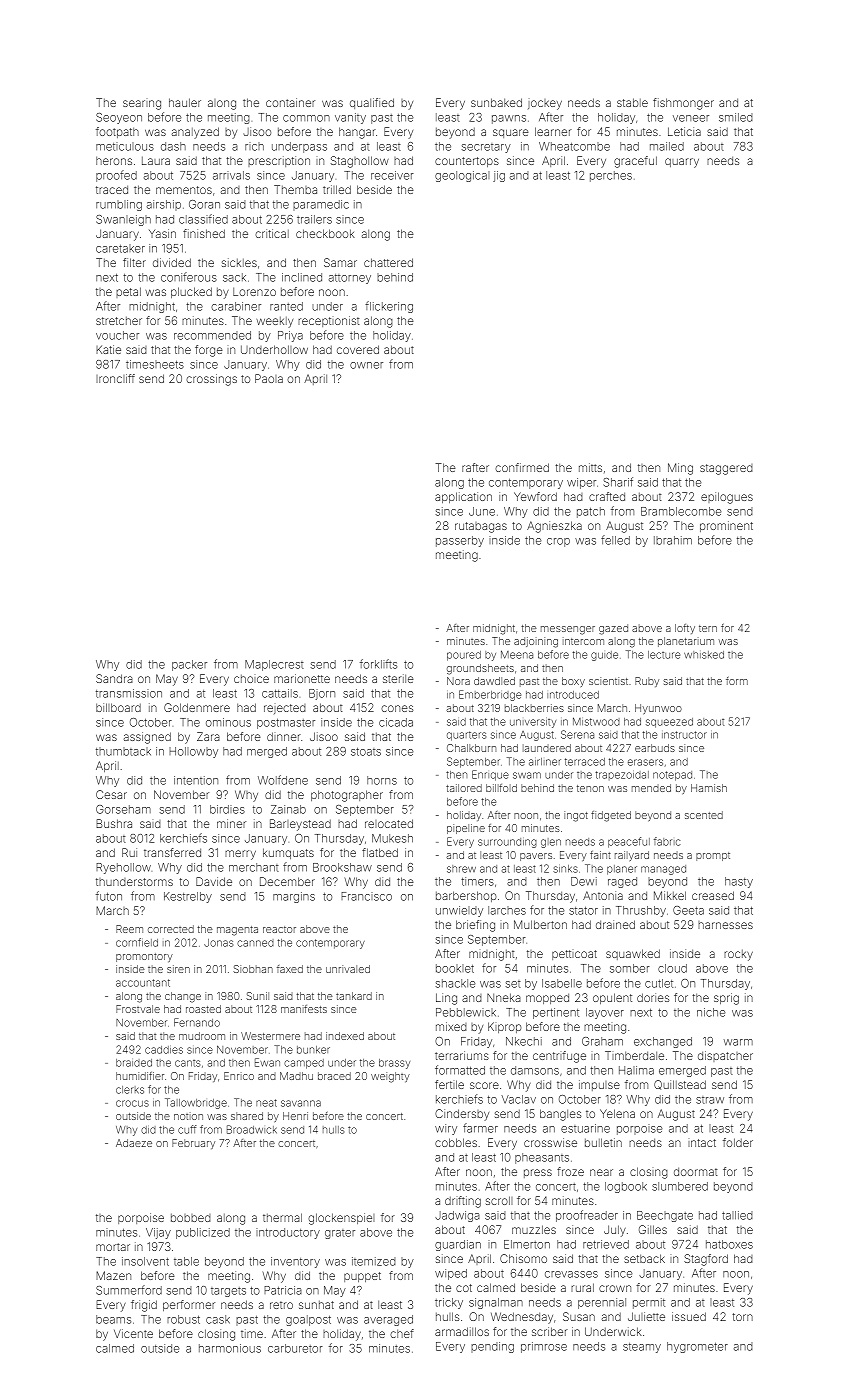  What do you see at coordinates (171, 929) in the screenshot?
I see `corrected` at bounding box center [171, 929].
